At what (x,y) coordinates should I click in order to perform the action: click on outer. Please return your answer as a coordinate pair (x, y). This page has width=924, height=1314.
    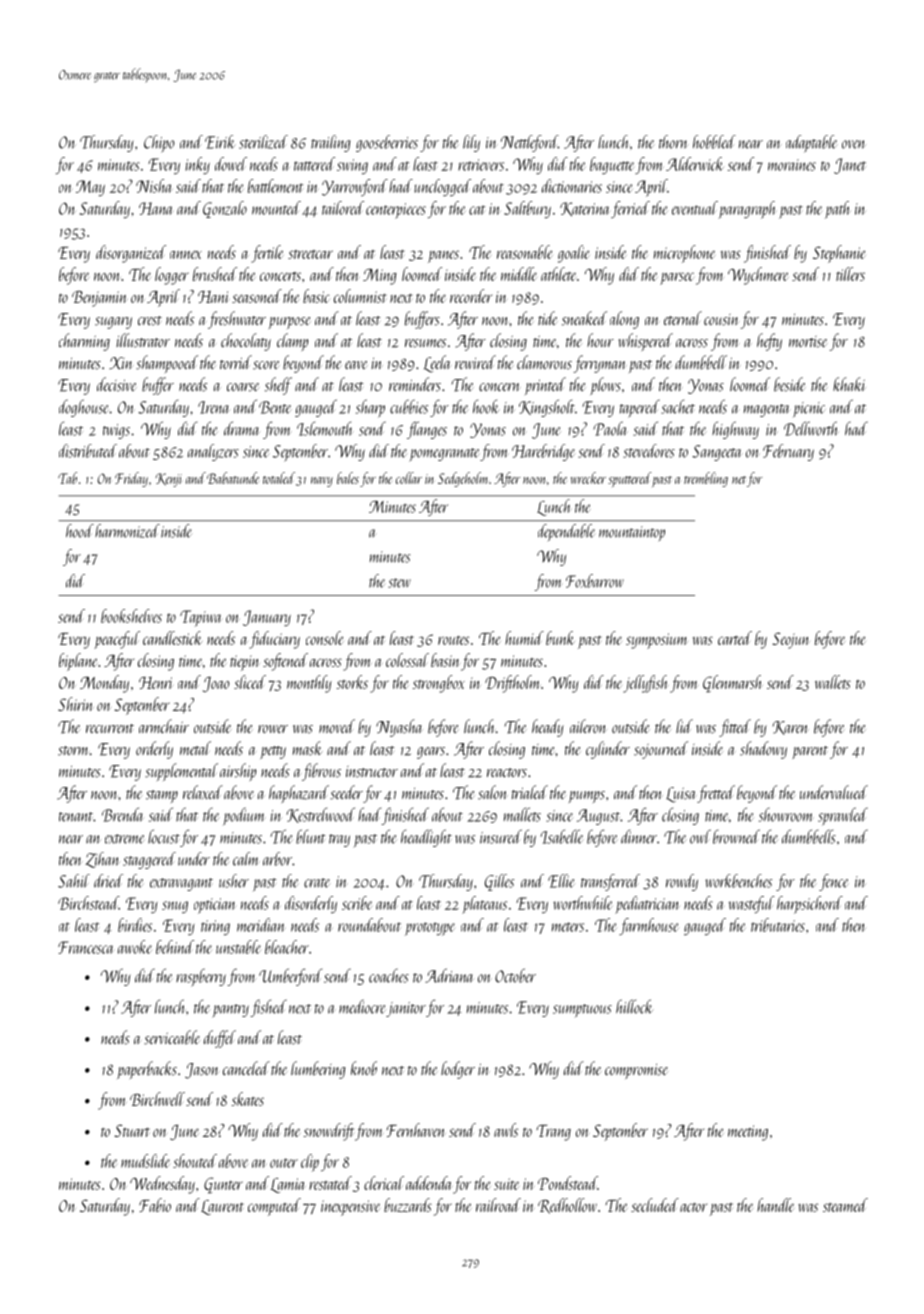
    Looking at the image, I should click on (284, 1163).
